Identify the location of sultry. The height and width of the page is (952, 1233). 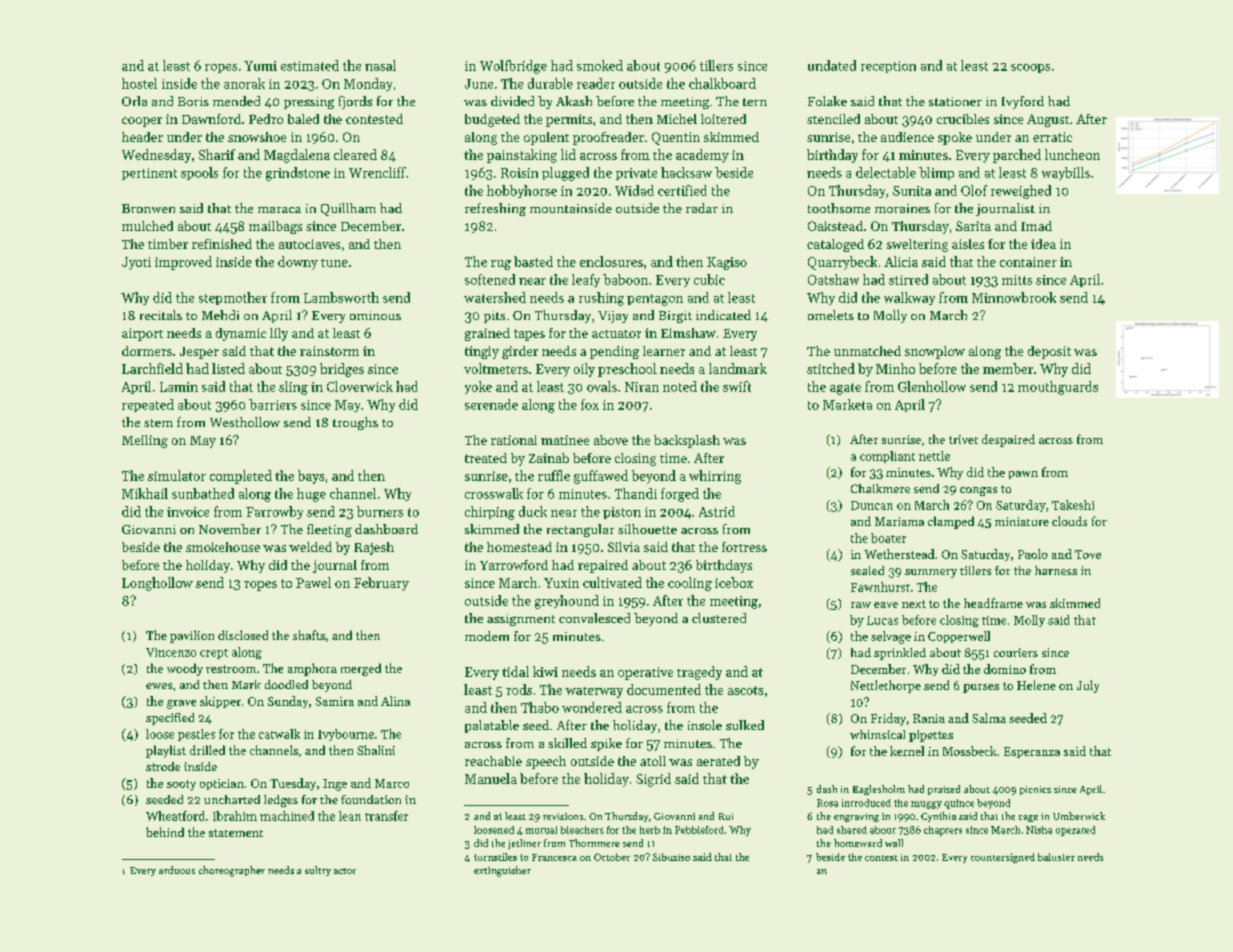
(318, 871).
